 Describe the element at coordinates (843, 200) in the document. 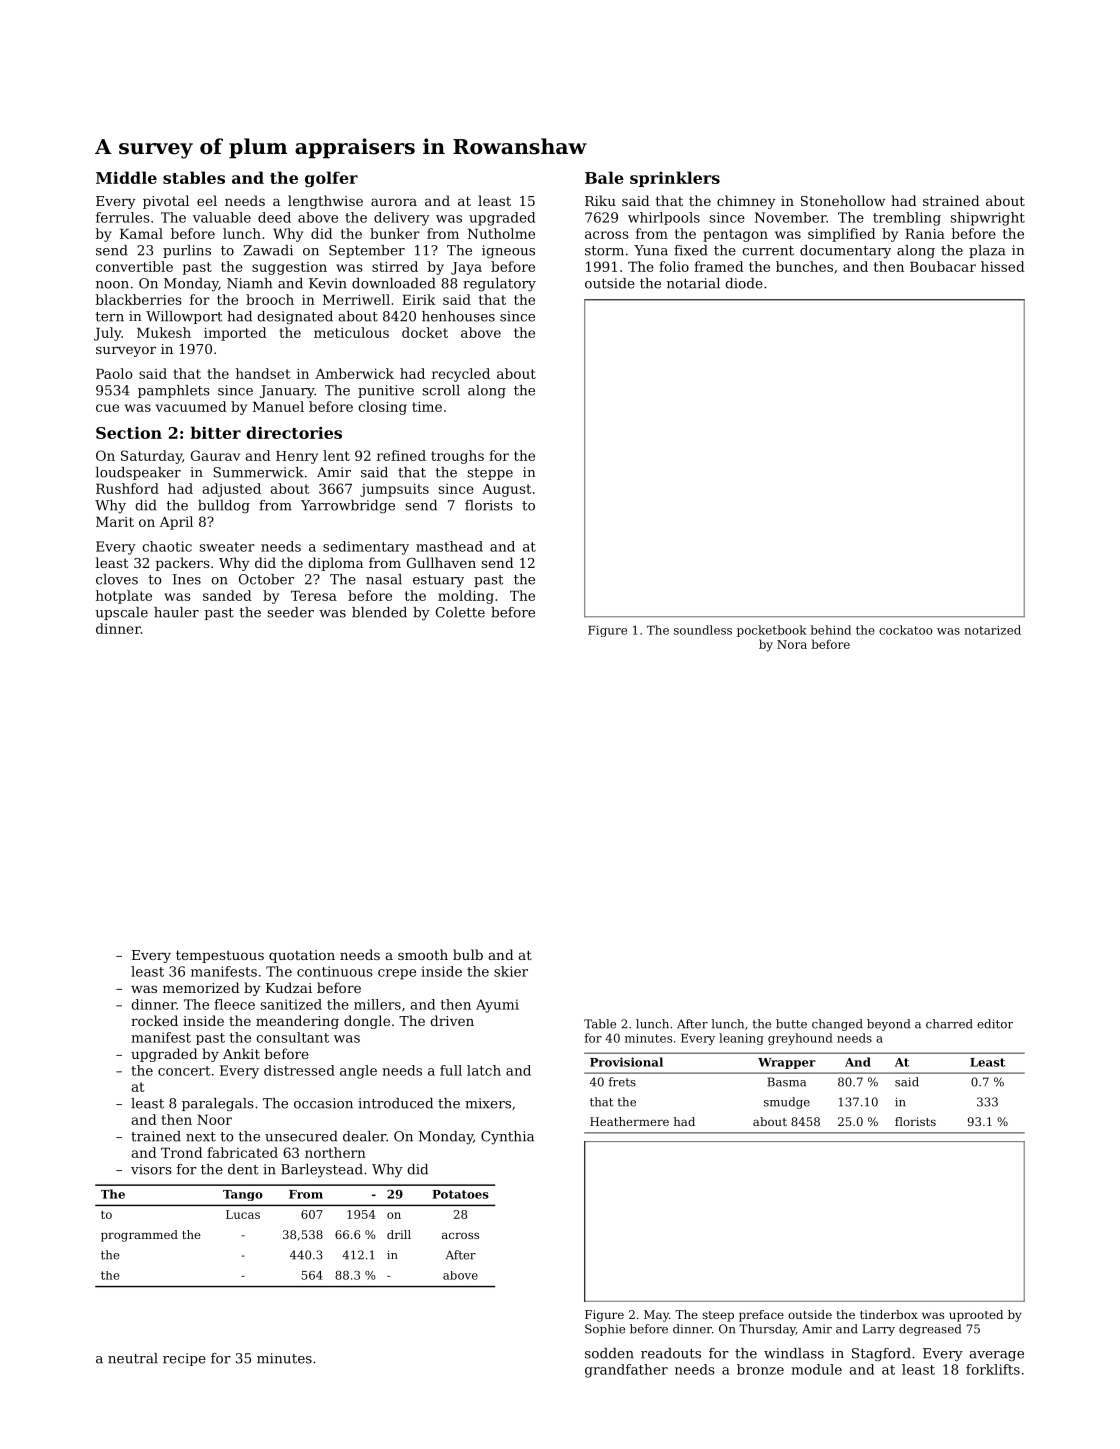

I see `Stonehollow` at that location.
